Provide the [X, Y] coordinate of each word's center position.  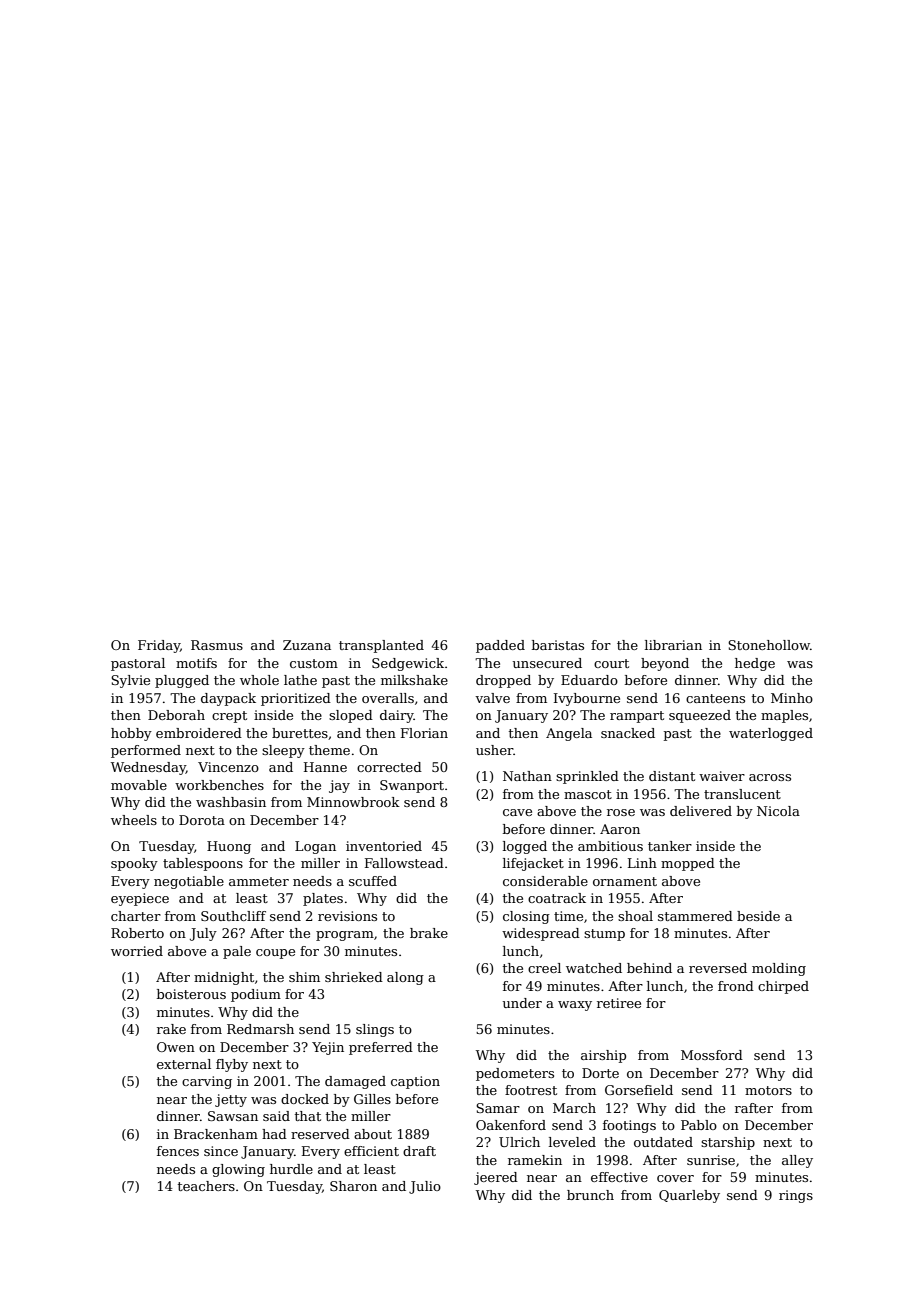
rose [621, 812]
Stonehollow [769, 645]
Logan [315, 847]
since [221, 1151]
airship [603, 1056]
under [522, 1003]
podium [256, 995]
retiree [619, 1003]
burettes [300, 733]
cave [517, 812]
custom [314, 663]
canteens [715, 698]
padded [500, 646]
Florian [424, 733]
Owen [176, 1047]
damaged [355, 1082]
